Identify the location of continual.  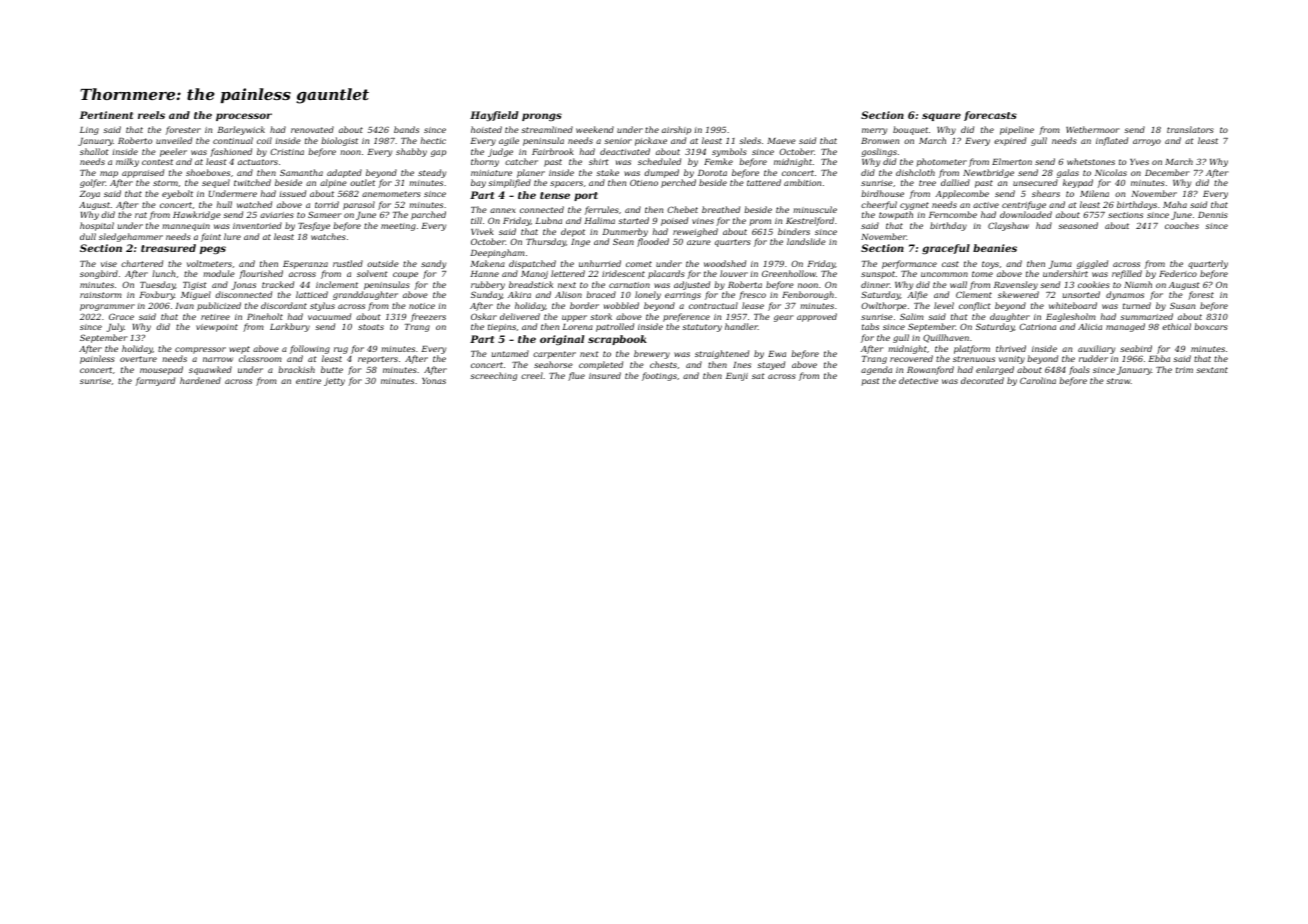
(233, 140).
